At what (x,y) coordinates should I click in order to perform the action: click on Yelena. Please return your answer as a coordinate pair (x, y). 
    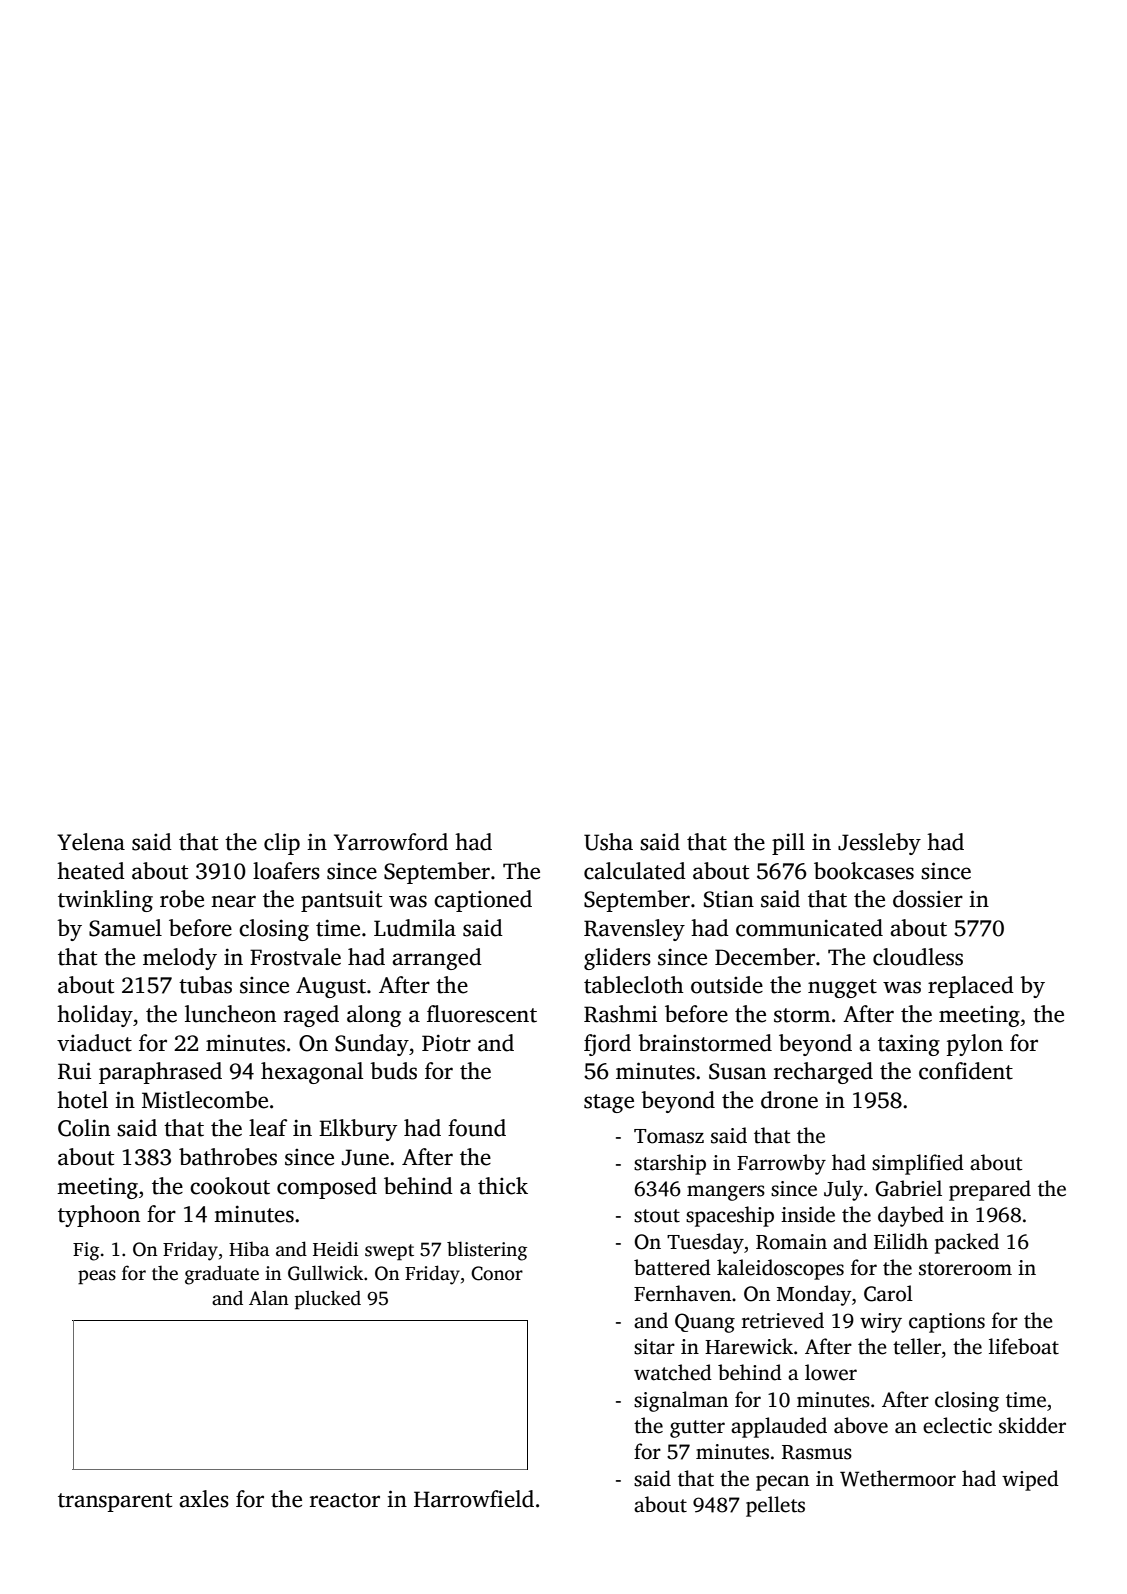
    Looking at the image, I should click on (91, 842).
